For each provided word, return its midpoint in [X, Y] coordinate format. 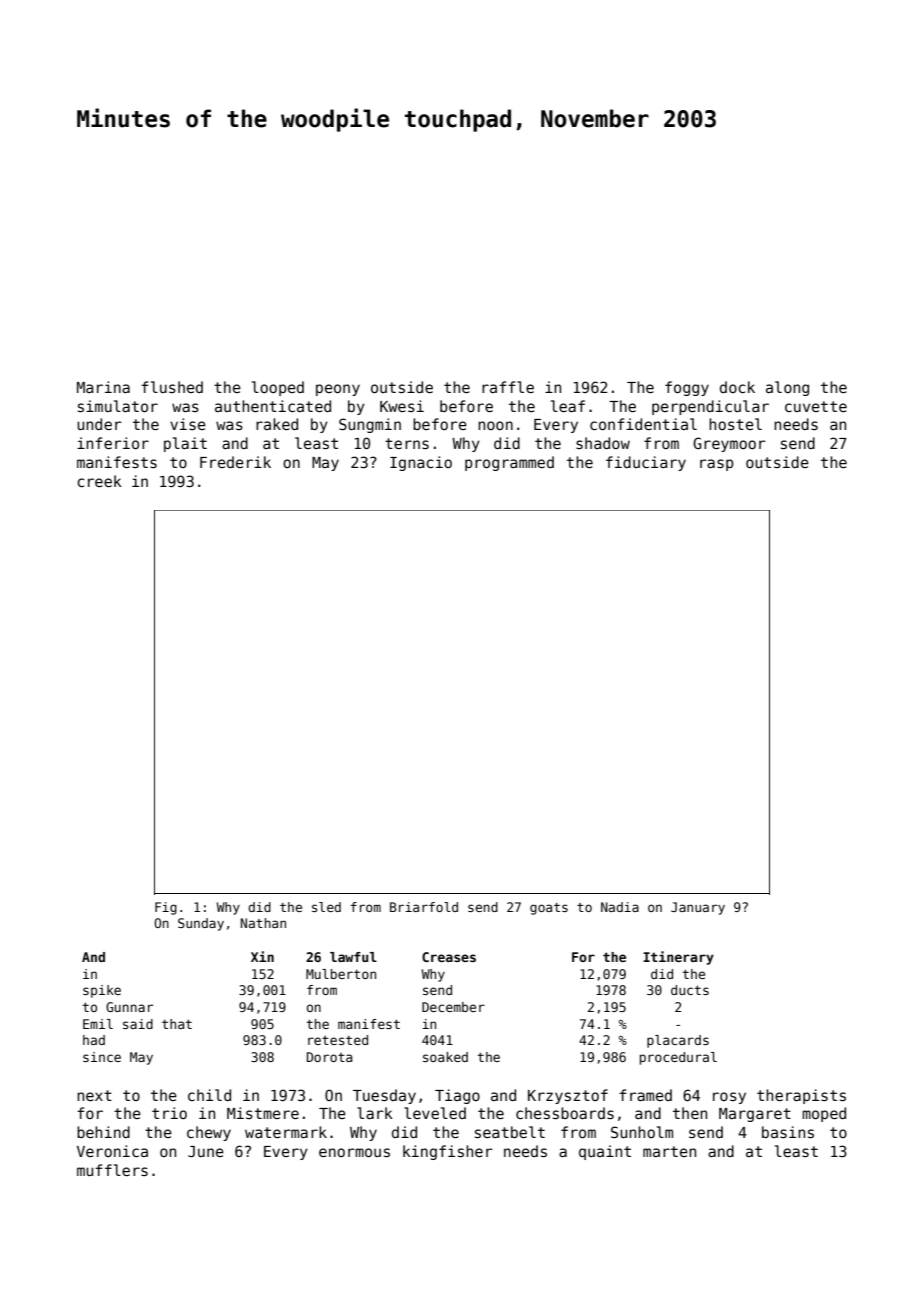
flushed [172, 387]
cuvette [816, 406]
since [102, 1057]
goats [549, 909]
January [698, 908]
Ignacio [421, 463]
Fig [166, 908]
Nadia [620, 907]
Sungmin [370, 425]
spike [102, 991]
